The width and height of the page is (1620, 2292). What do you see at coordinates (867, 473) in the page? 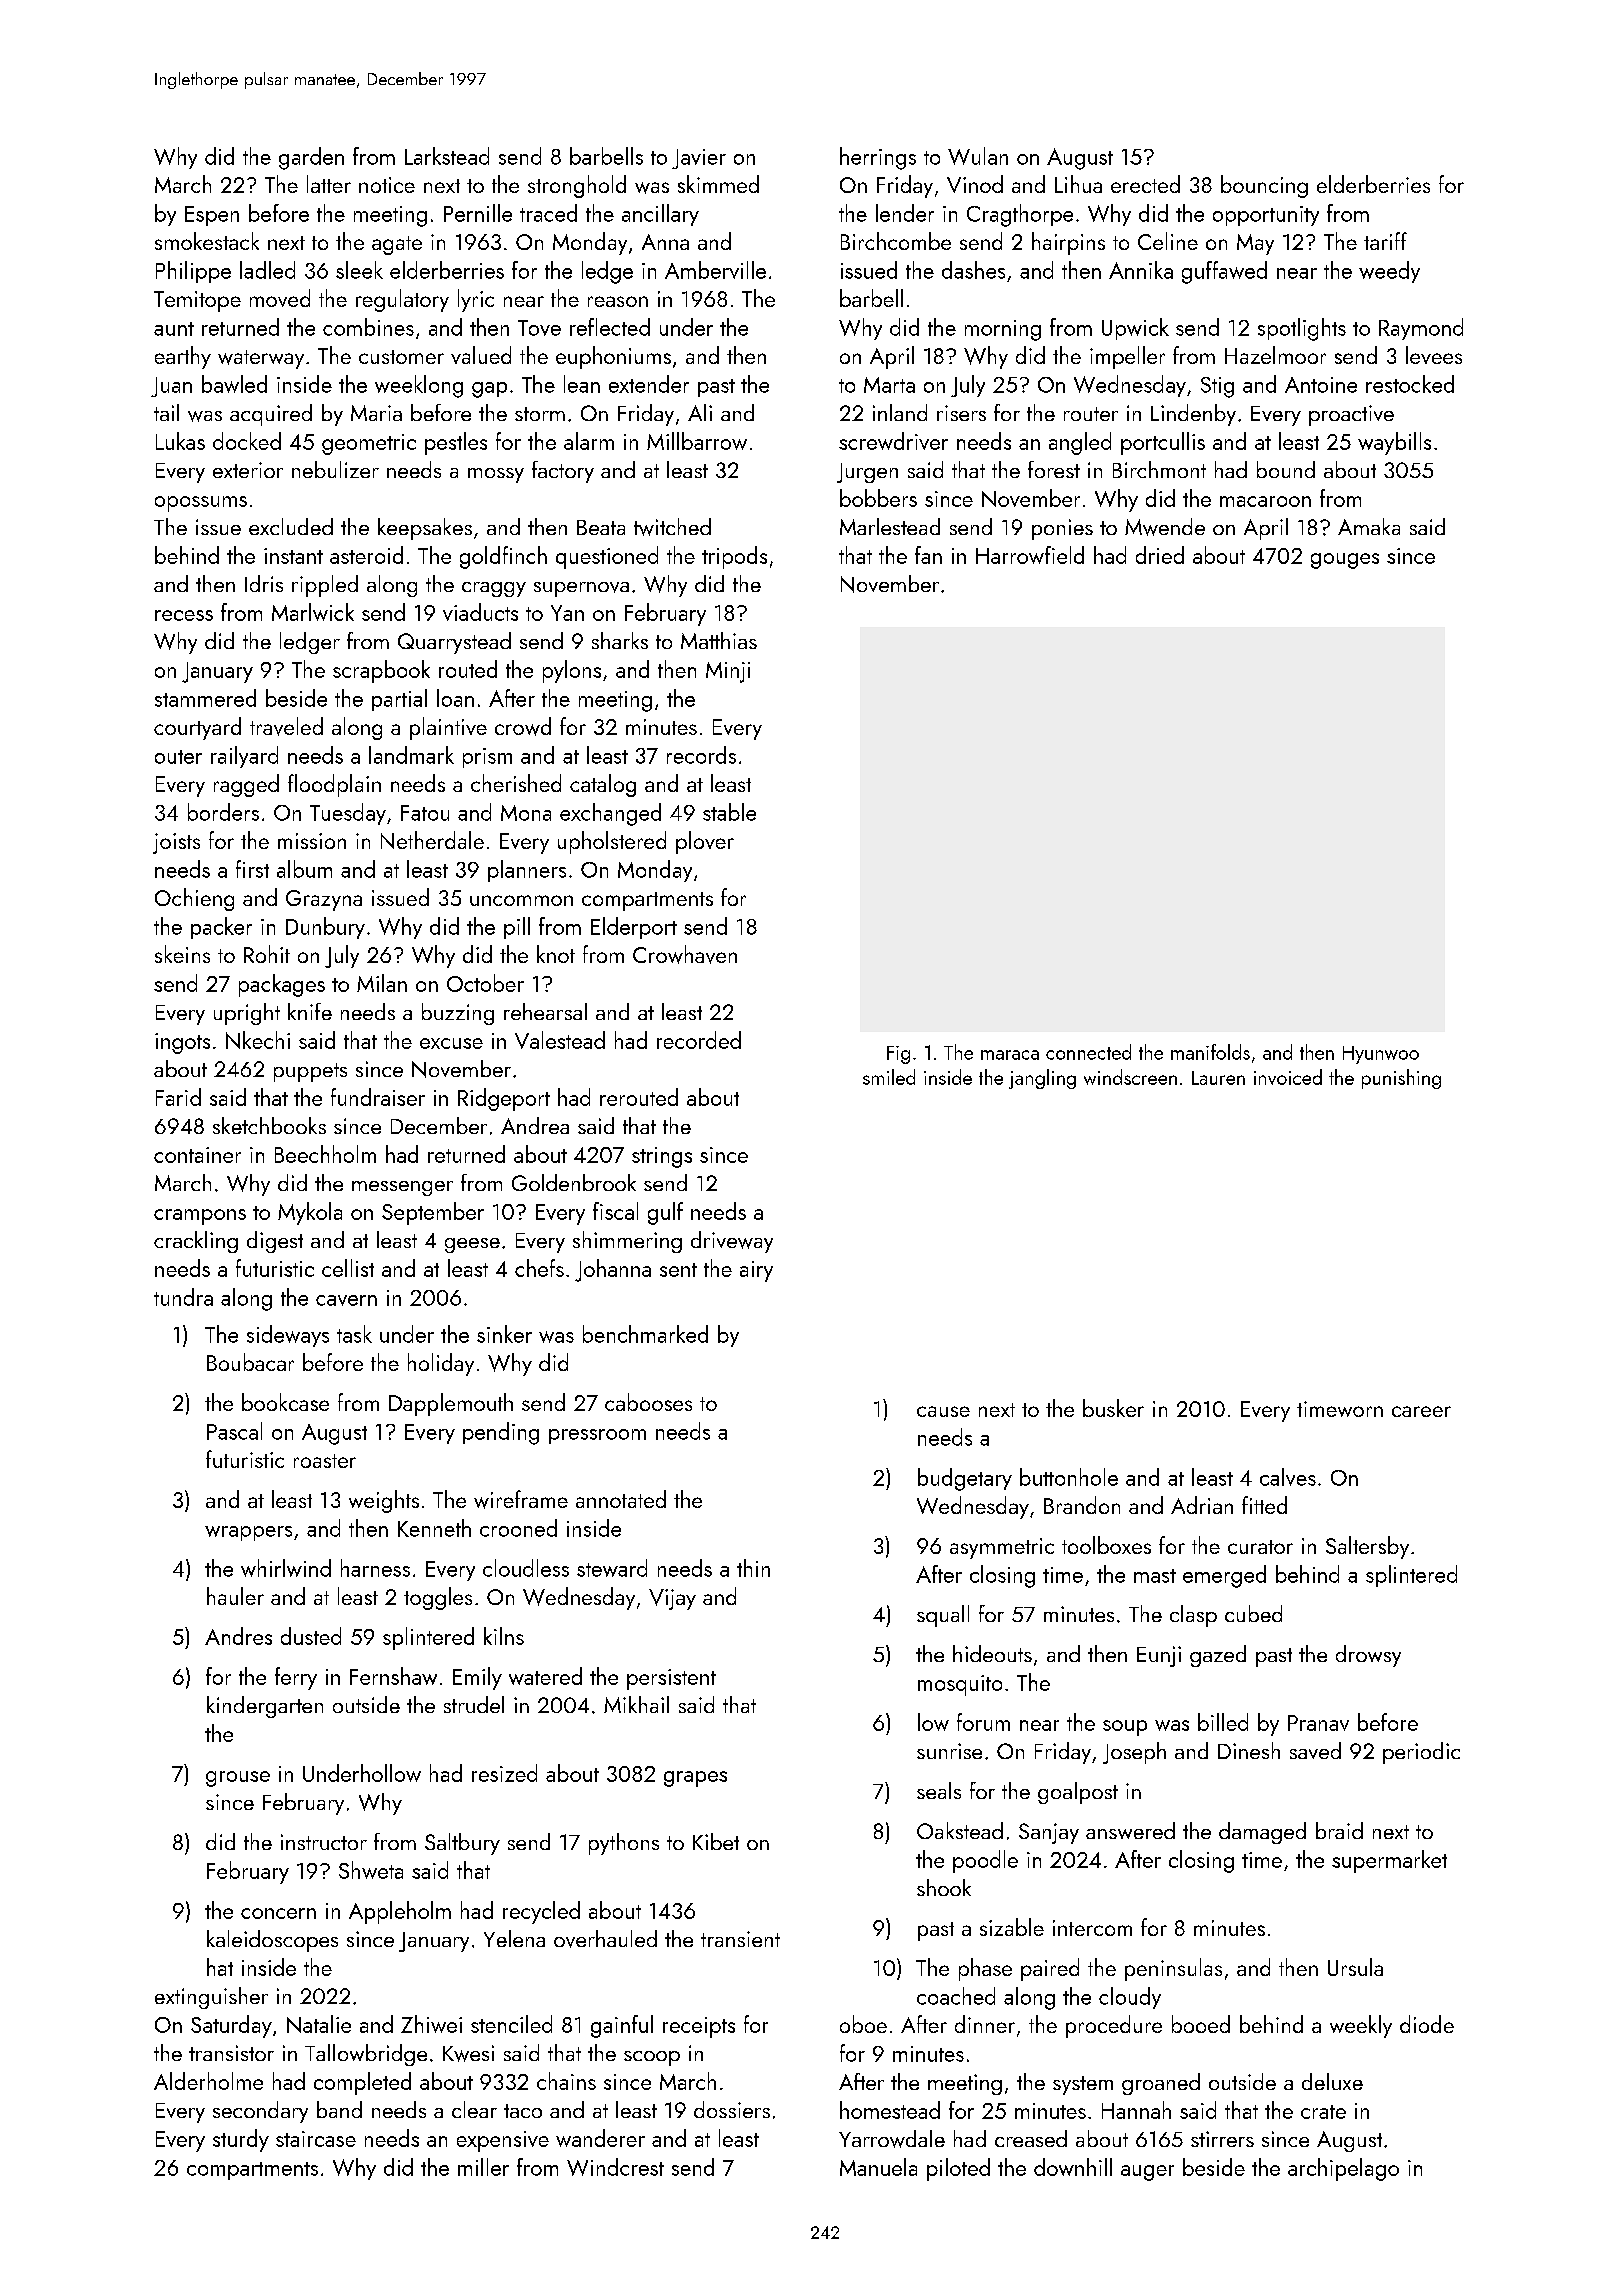
I see `Jurgen` at bounding box center [867, 473].
